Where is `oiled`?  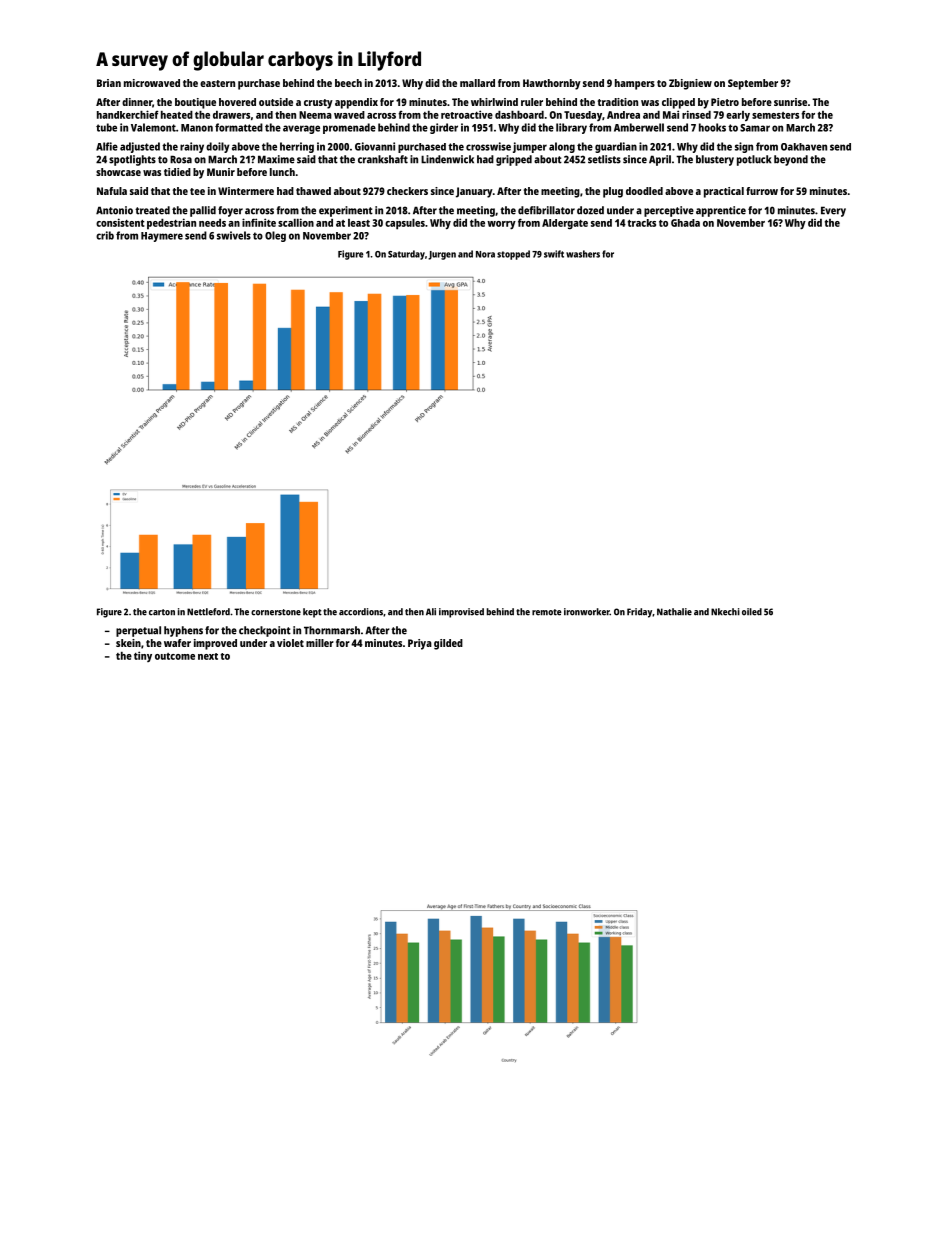
oiled is located at coordinates (752, 612).
